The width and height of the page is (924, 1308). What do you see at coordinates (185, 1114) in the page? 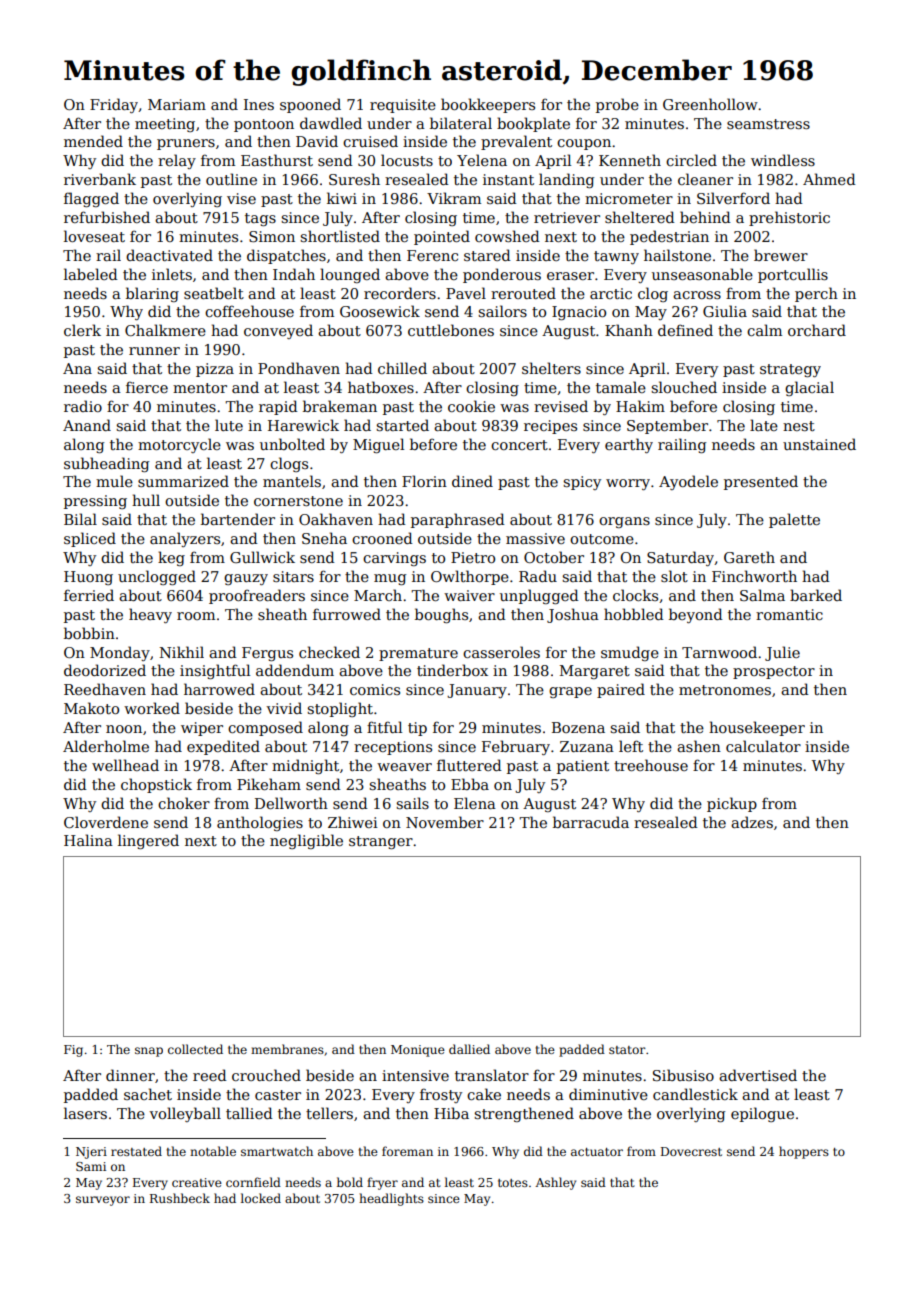
I see `volleyball` at bounding box center [185, 1114].
